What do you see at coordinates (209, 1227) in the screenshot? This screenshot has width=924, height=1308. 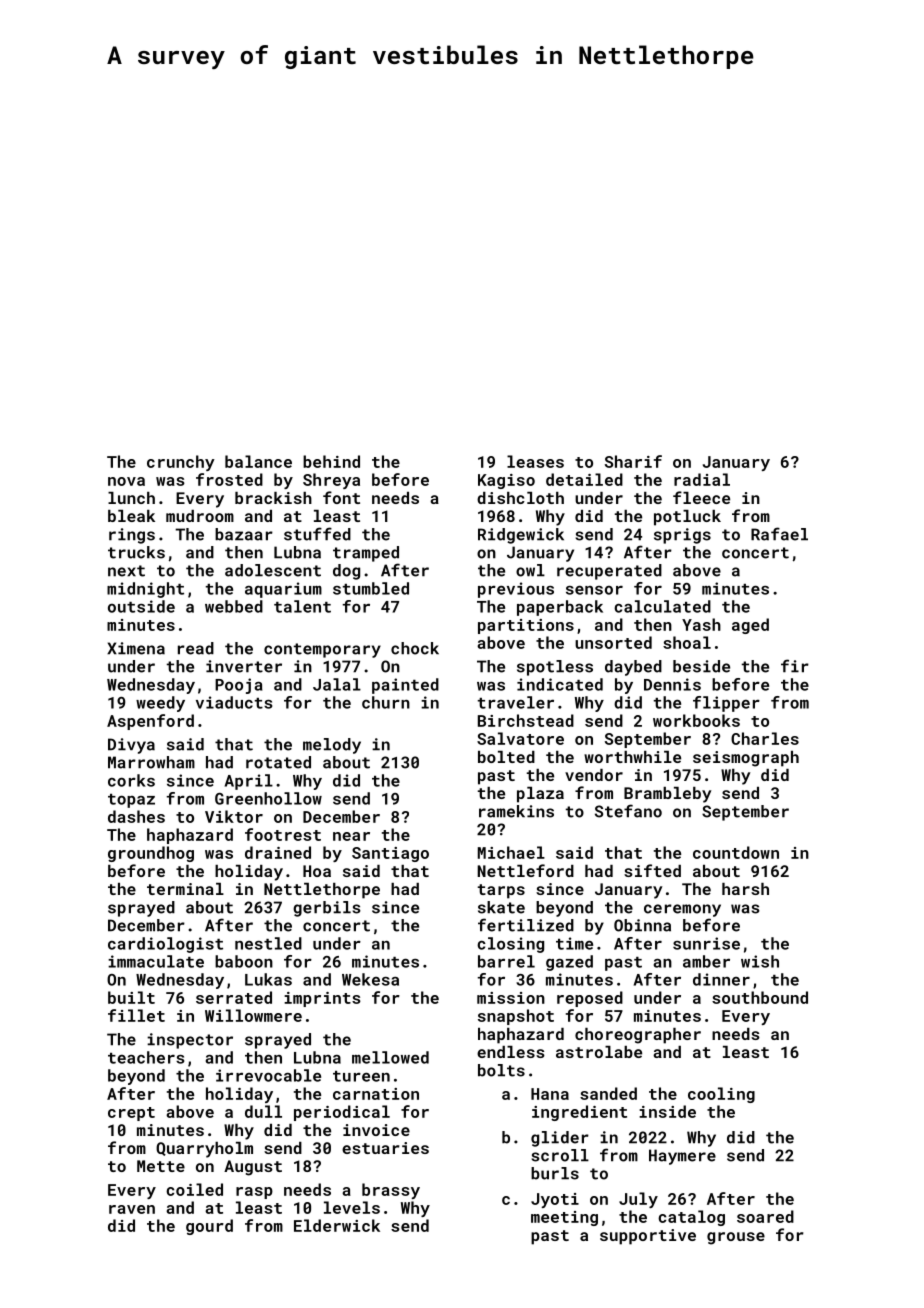 I see `gourd` at bounding box center [209, 1227].
